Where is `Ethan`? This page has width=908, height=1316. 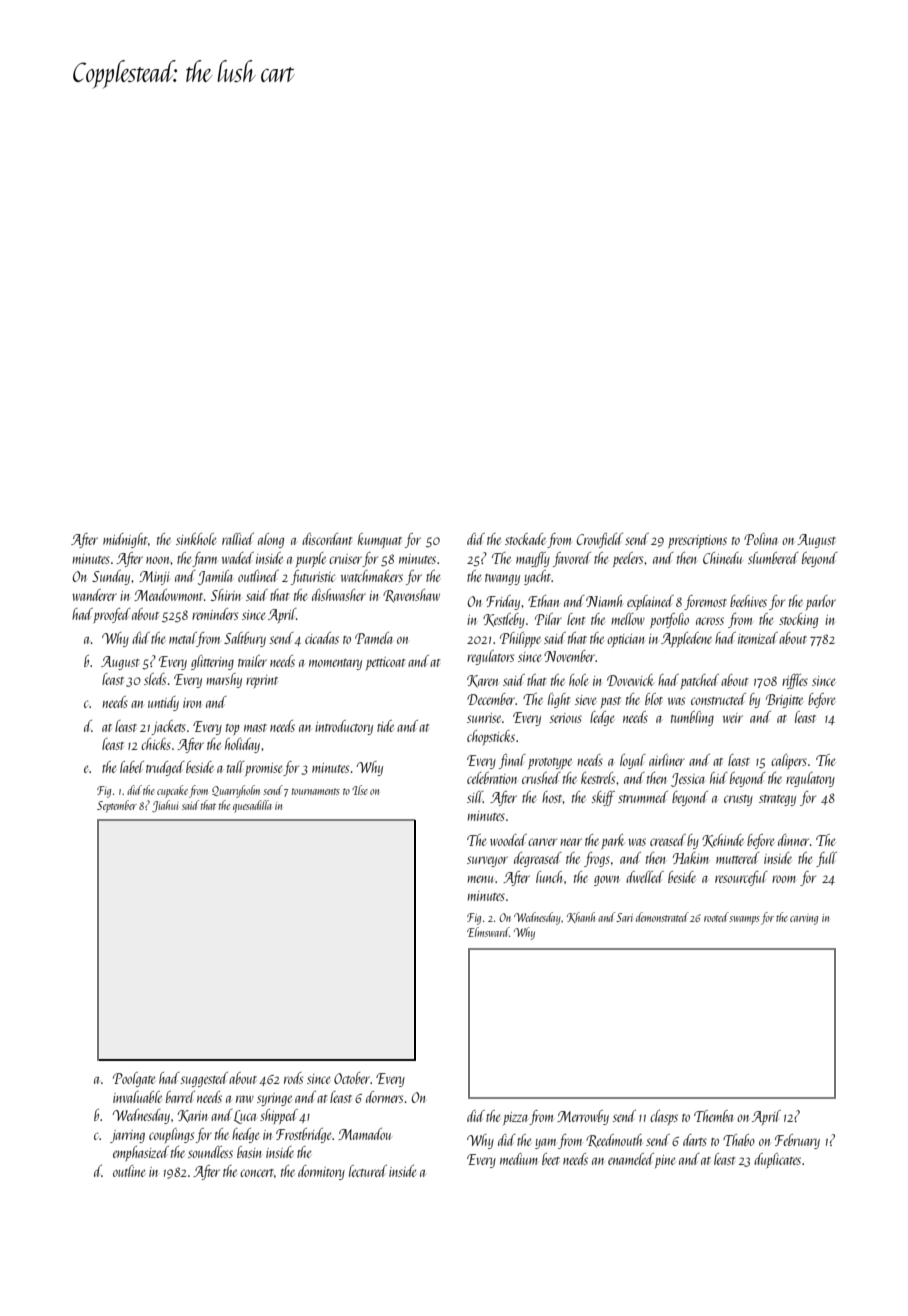 Ethan is located at coordinates (543, 601).
